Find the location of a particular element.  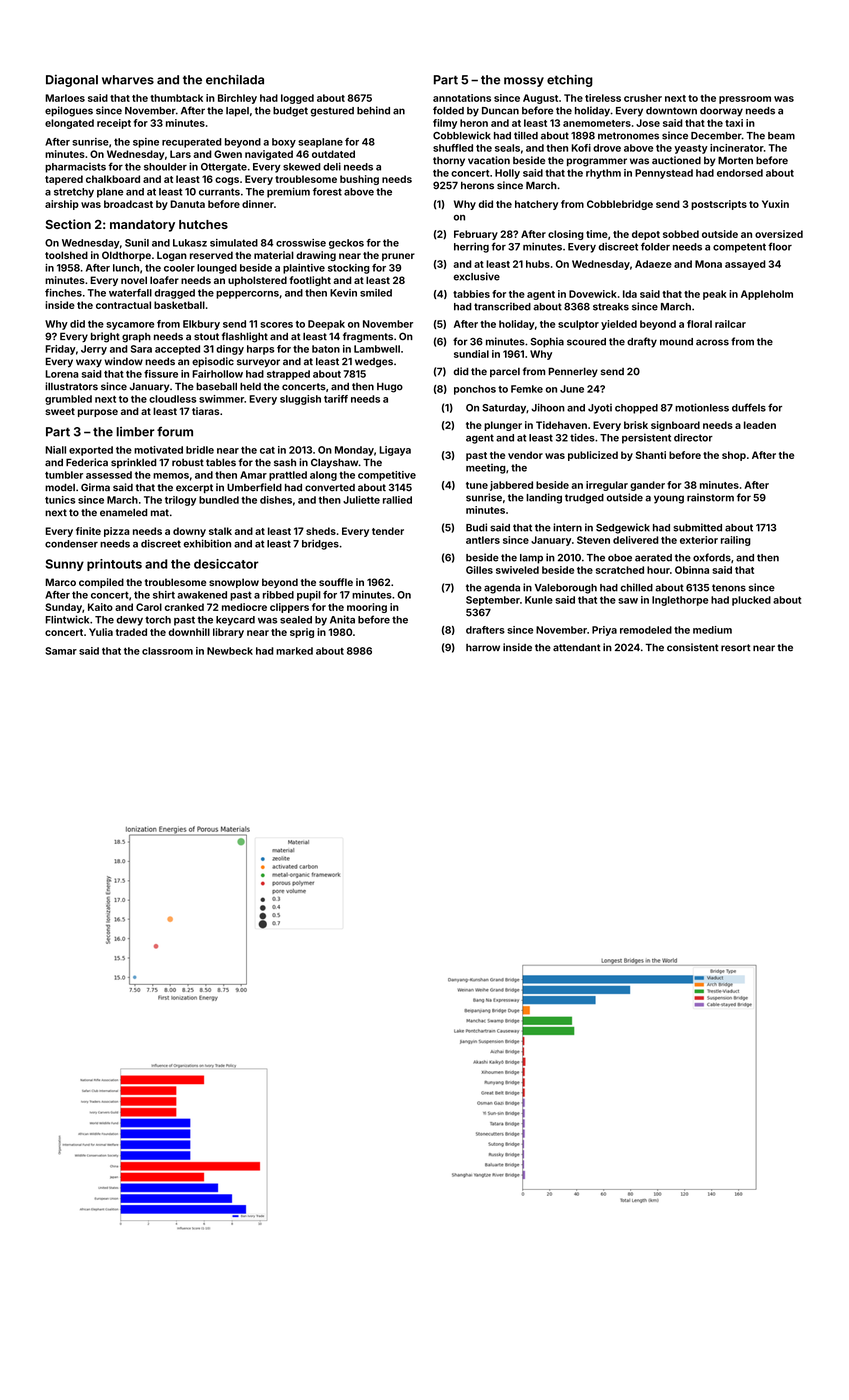

director is located at coordinates (693, 437).
